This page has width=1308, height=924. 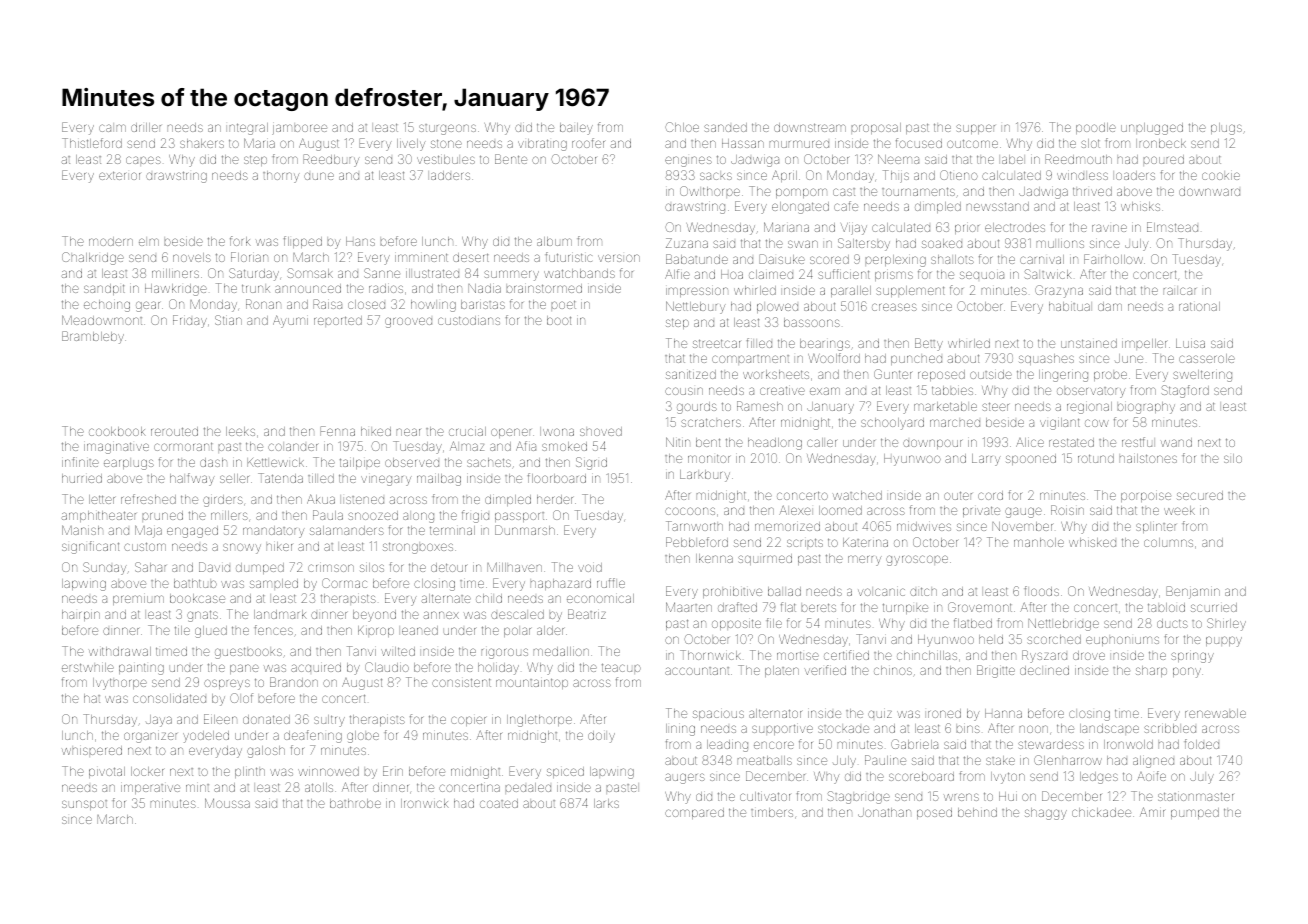 I want to click on outcome, so click(x=972, y=143).
